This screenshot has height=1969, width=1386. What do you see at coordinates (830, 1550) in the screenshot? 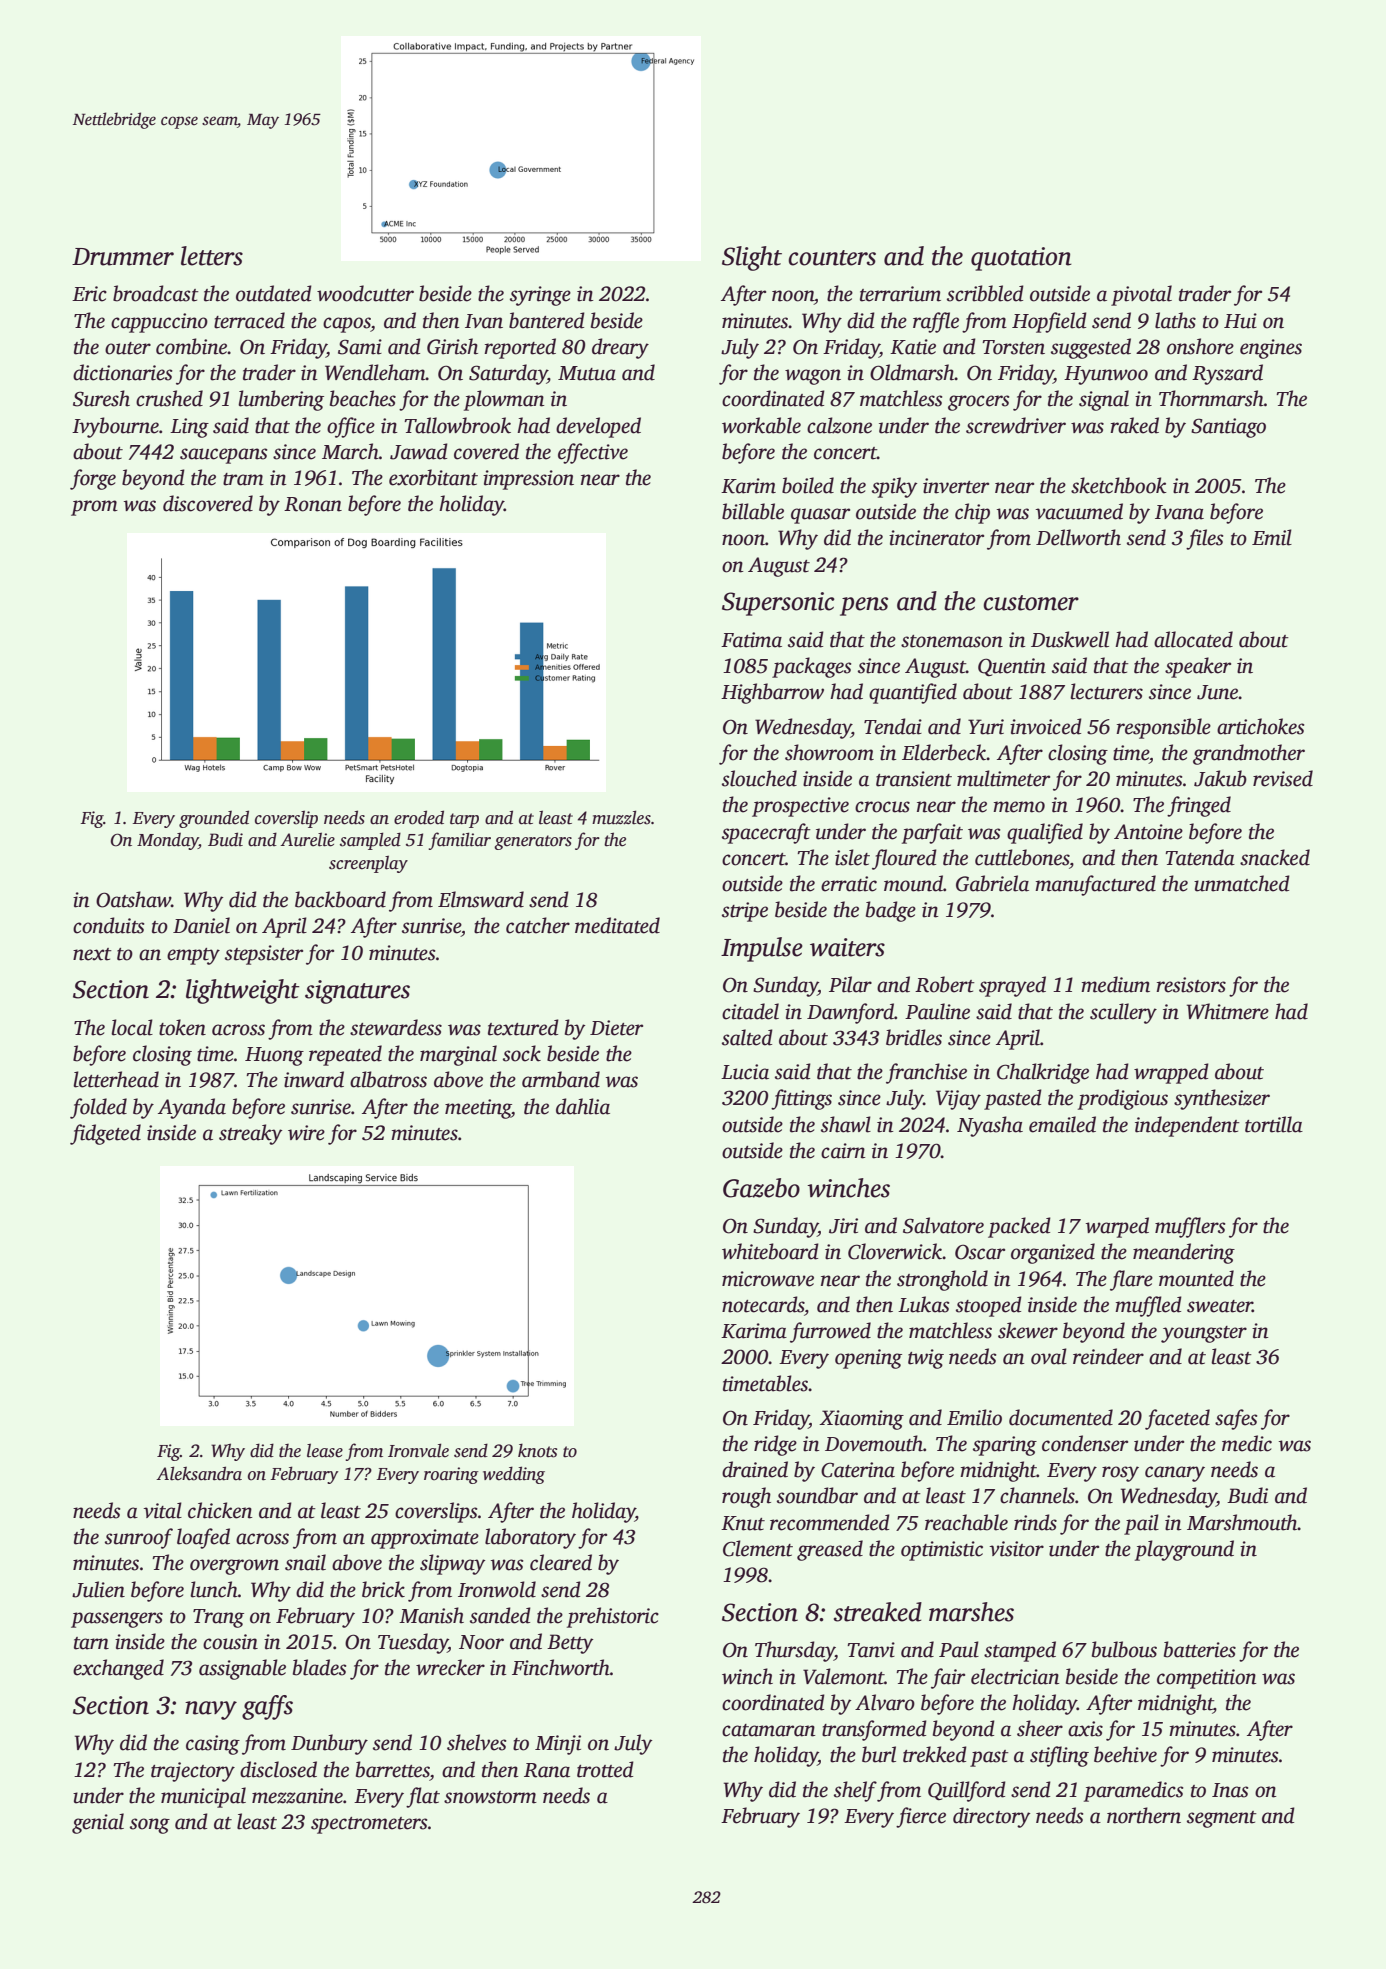
I see `greased` at bounding box center [830, 1550].
